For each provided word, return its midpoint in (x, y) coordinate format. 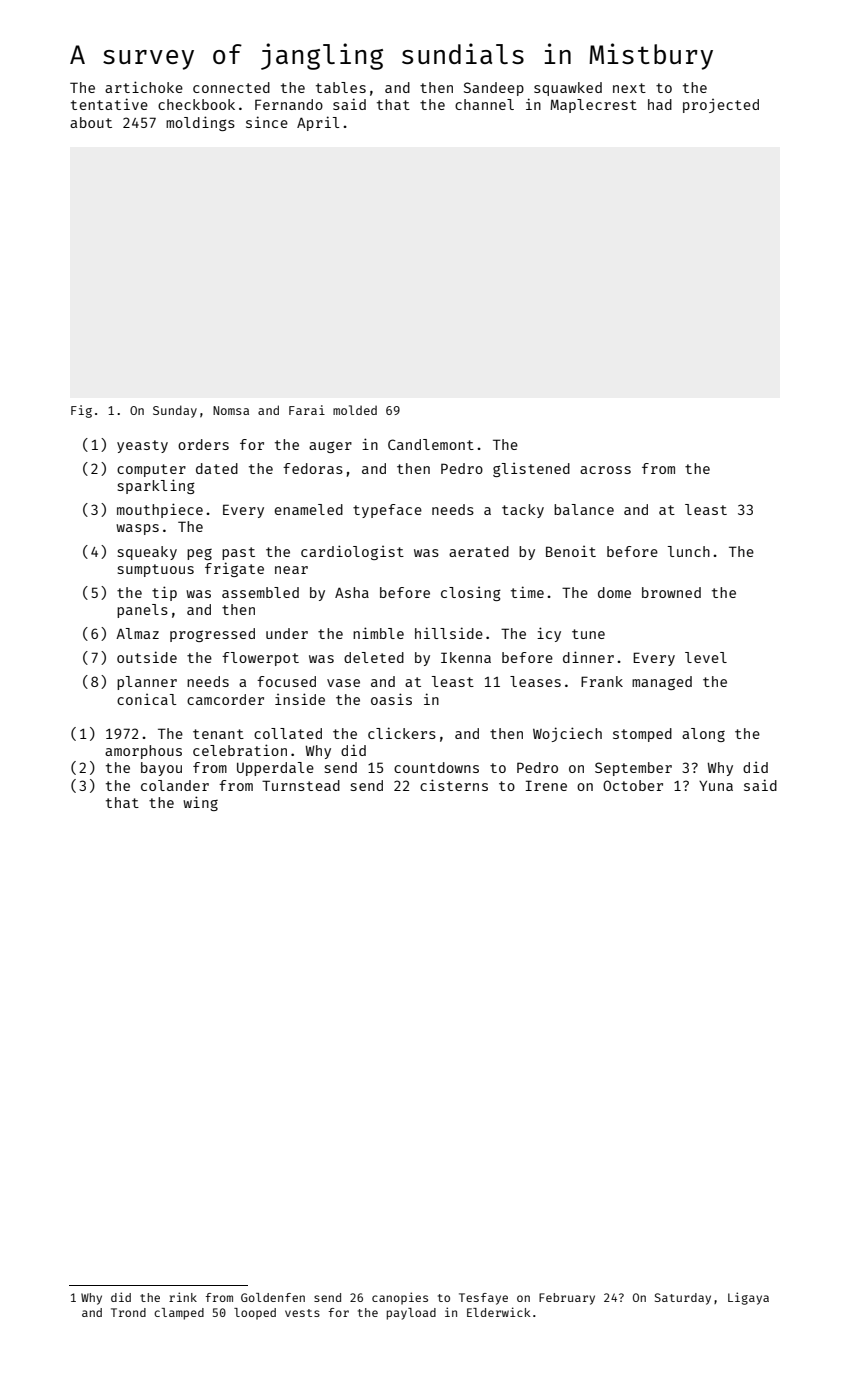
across (605, 470)
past (238, 553)
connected (231, 87)
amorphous (143, 752)
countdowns (436, 767)
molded (355, 410)
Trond (128, 1312)
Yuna (716, 786)
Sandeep (494, 89)
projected (721, 106)
